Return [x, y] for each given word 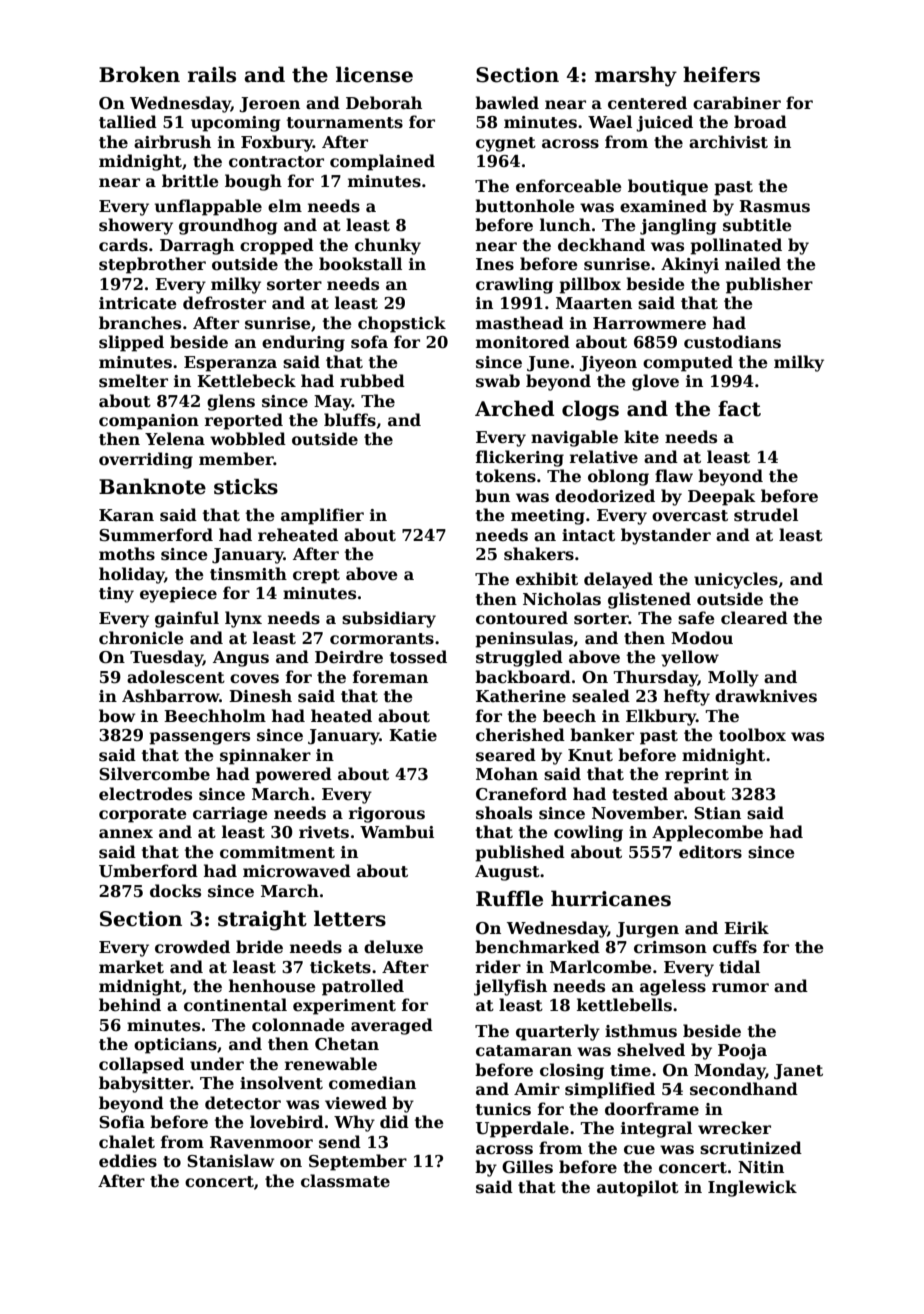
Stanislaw [230, 1161]
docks [175, 891]
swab [498, 381]
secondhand [744, 1089]
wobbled [248, 439]
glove [655, 382]
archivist [728, 142]
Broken [139, 74]
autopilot [638, 1188]
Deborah [384, 103]
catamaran [524, 1051]
